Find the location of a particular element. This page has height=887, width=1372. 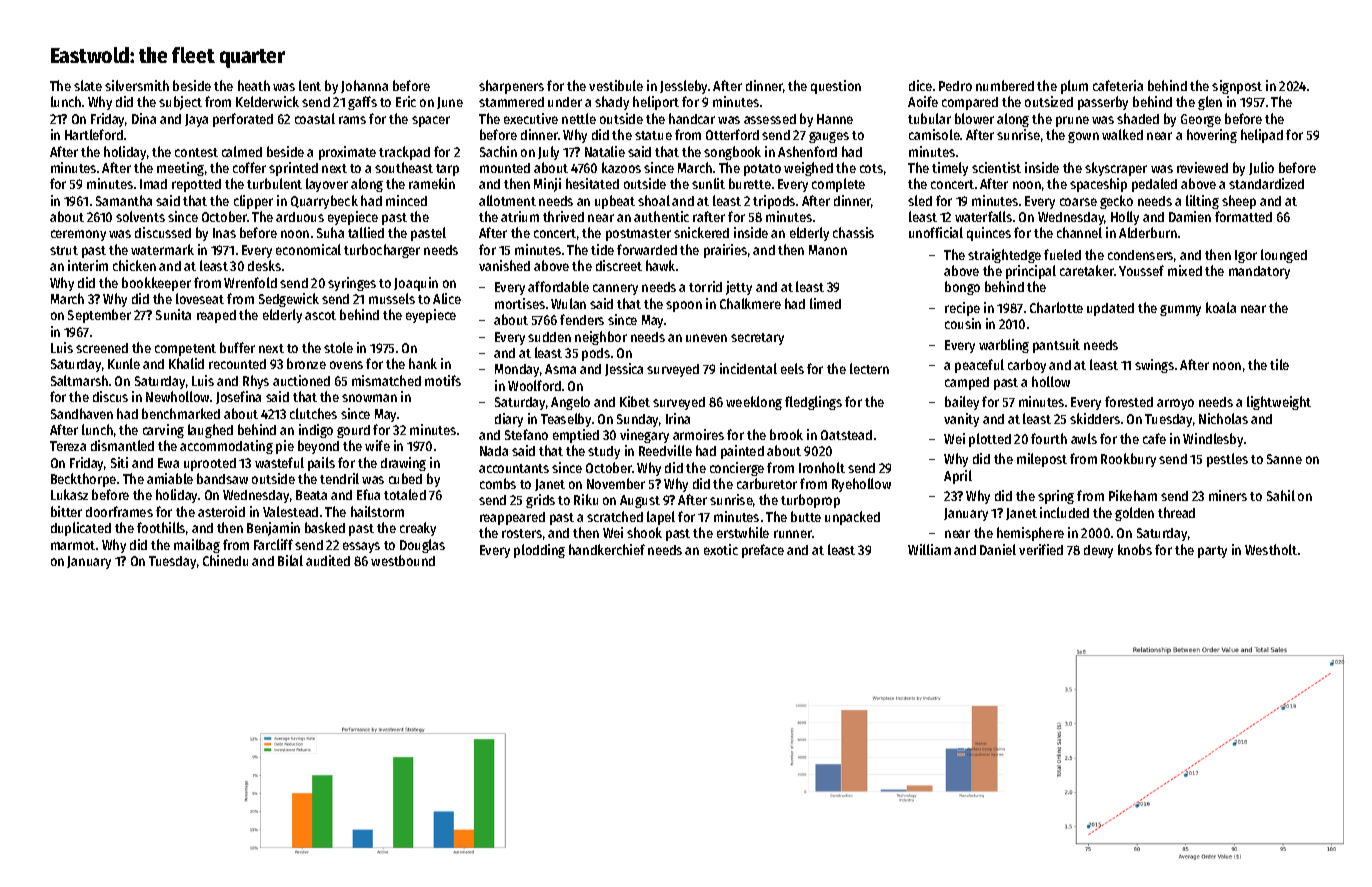

loveseat is located at coordinates (200, 298).
